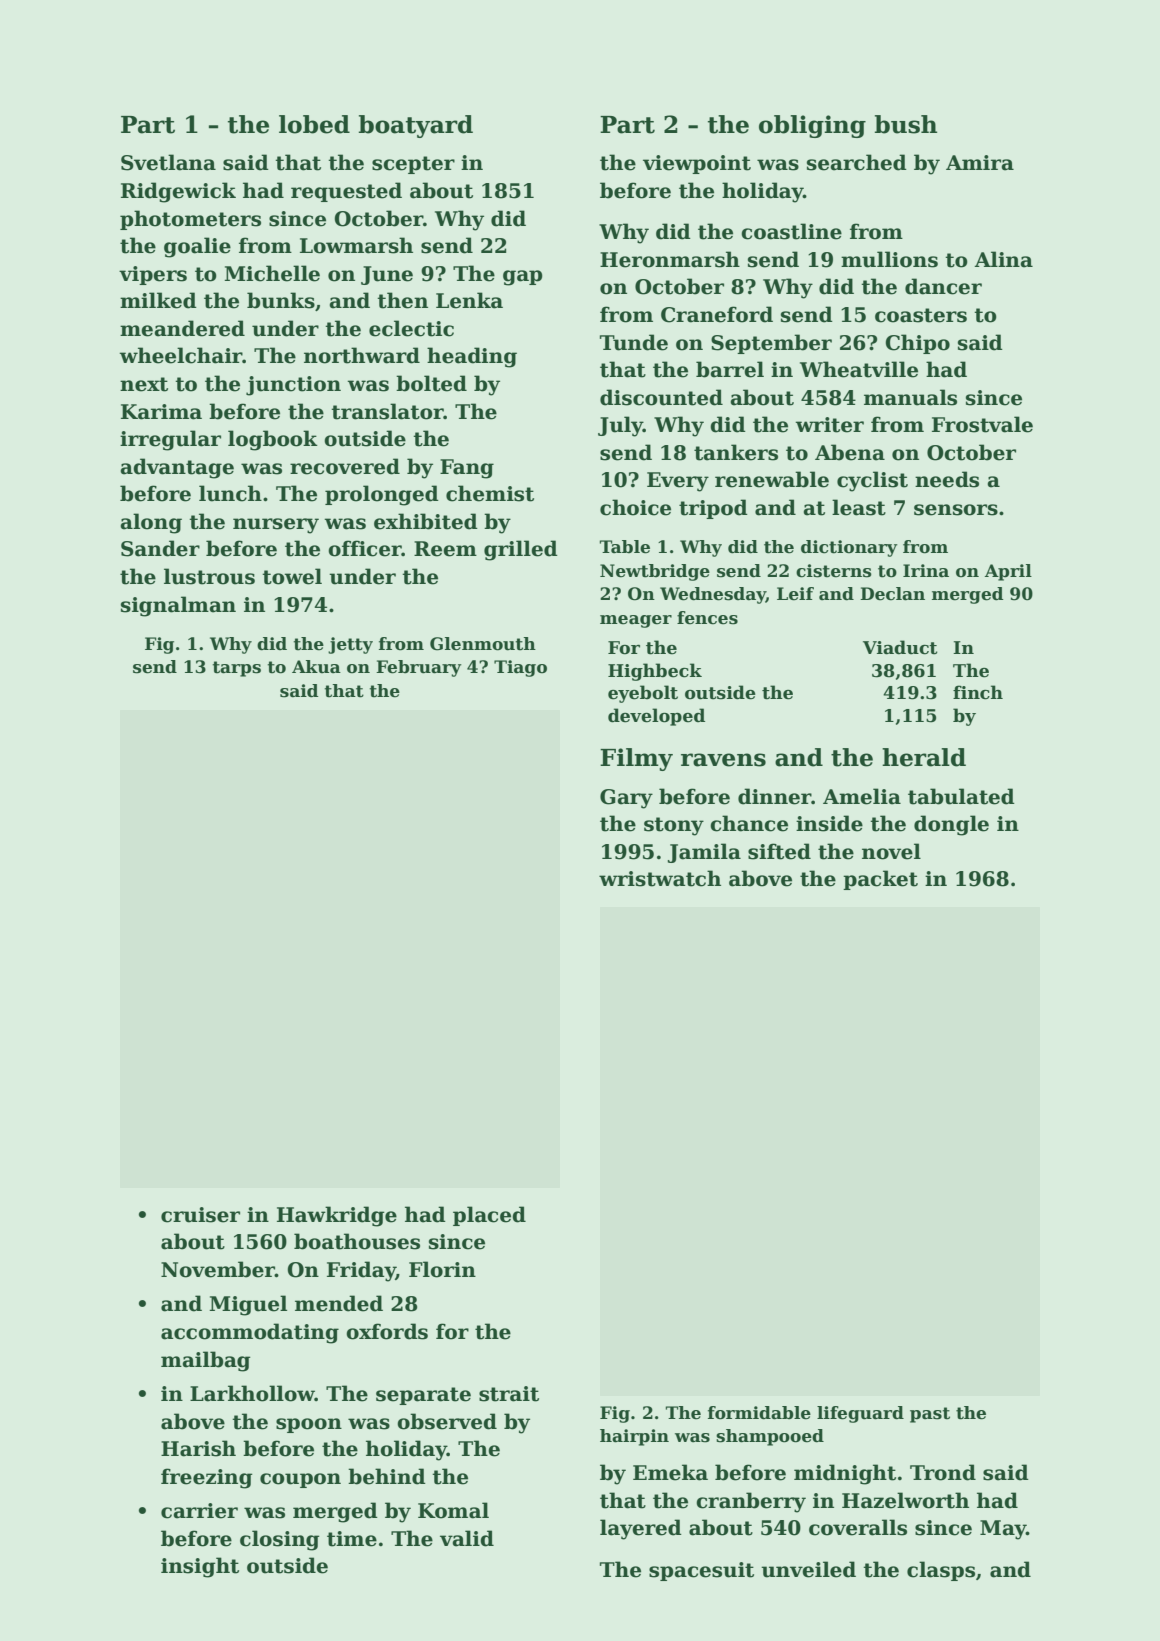  What do you see at coordinates (346, 192) in the image?
I see `requested` at bounding box center [346, 192].
